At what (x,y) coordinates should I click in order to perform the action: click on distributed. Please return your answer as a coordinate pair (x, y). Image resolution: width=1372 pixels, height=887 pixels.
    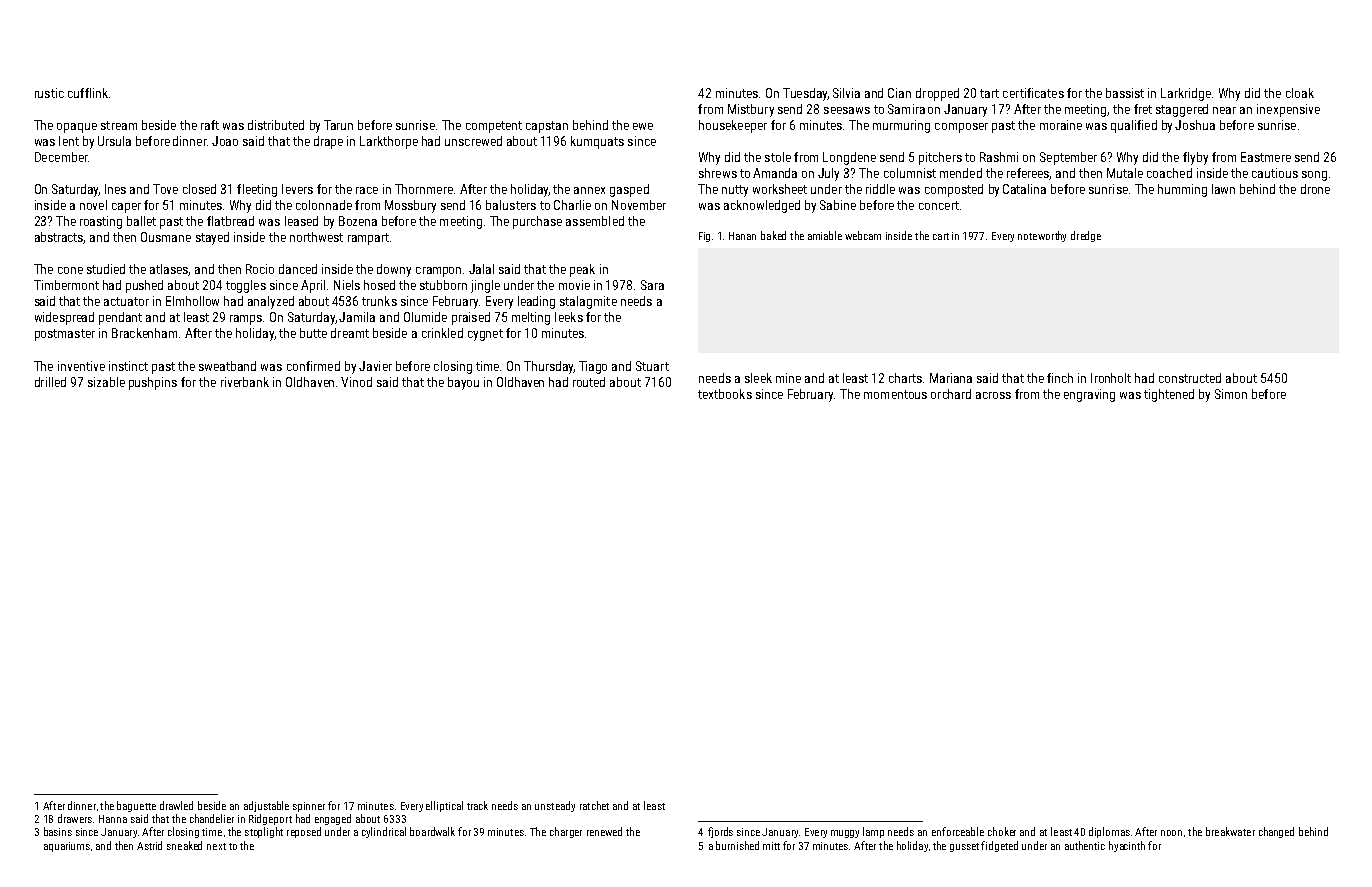
    Looking at the image, I should click on (276, 125).
